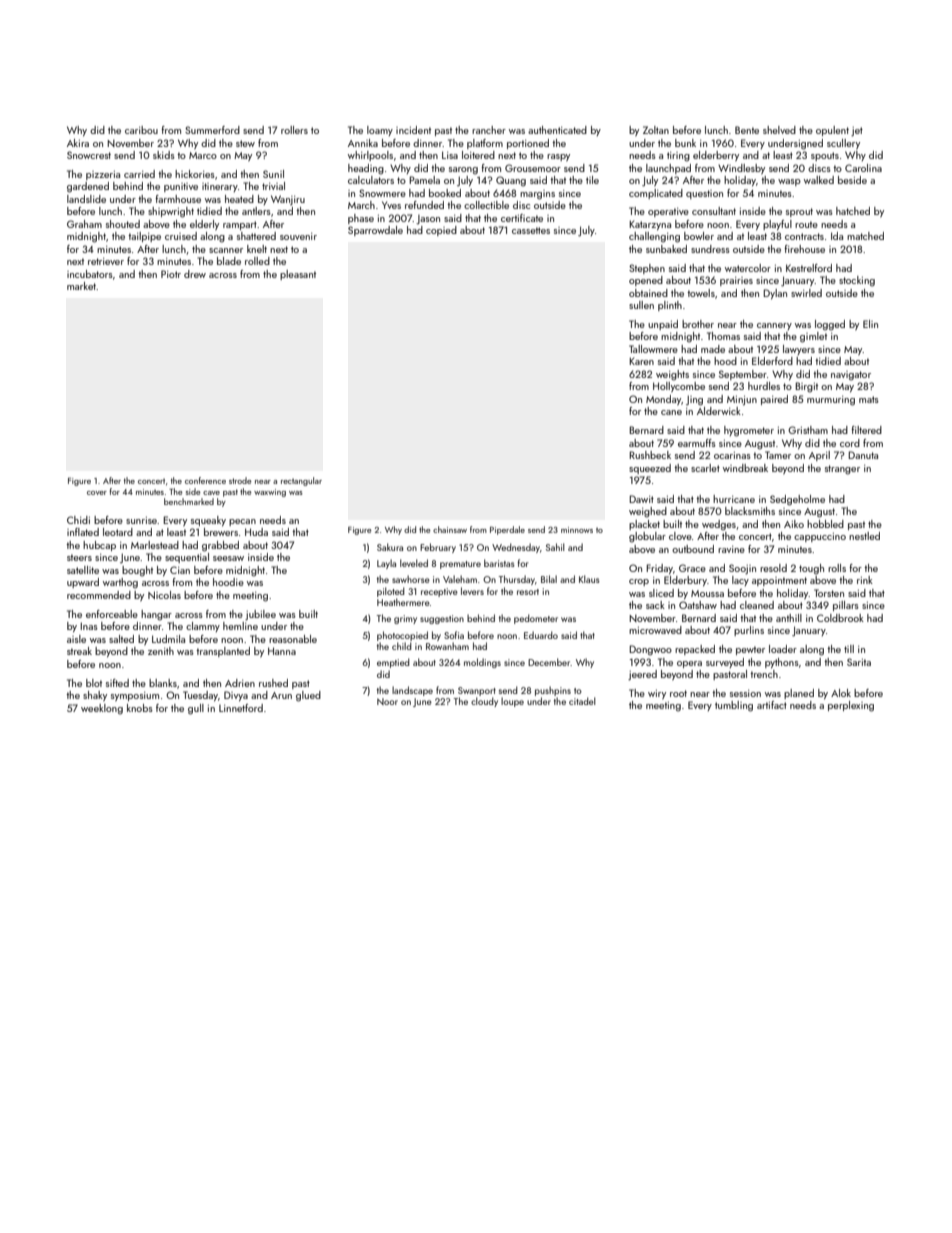  Describe the element at coordinates (714, 211) in the screenshot. I see `consultant` at that location.
